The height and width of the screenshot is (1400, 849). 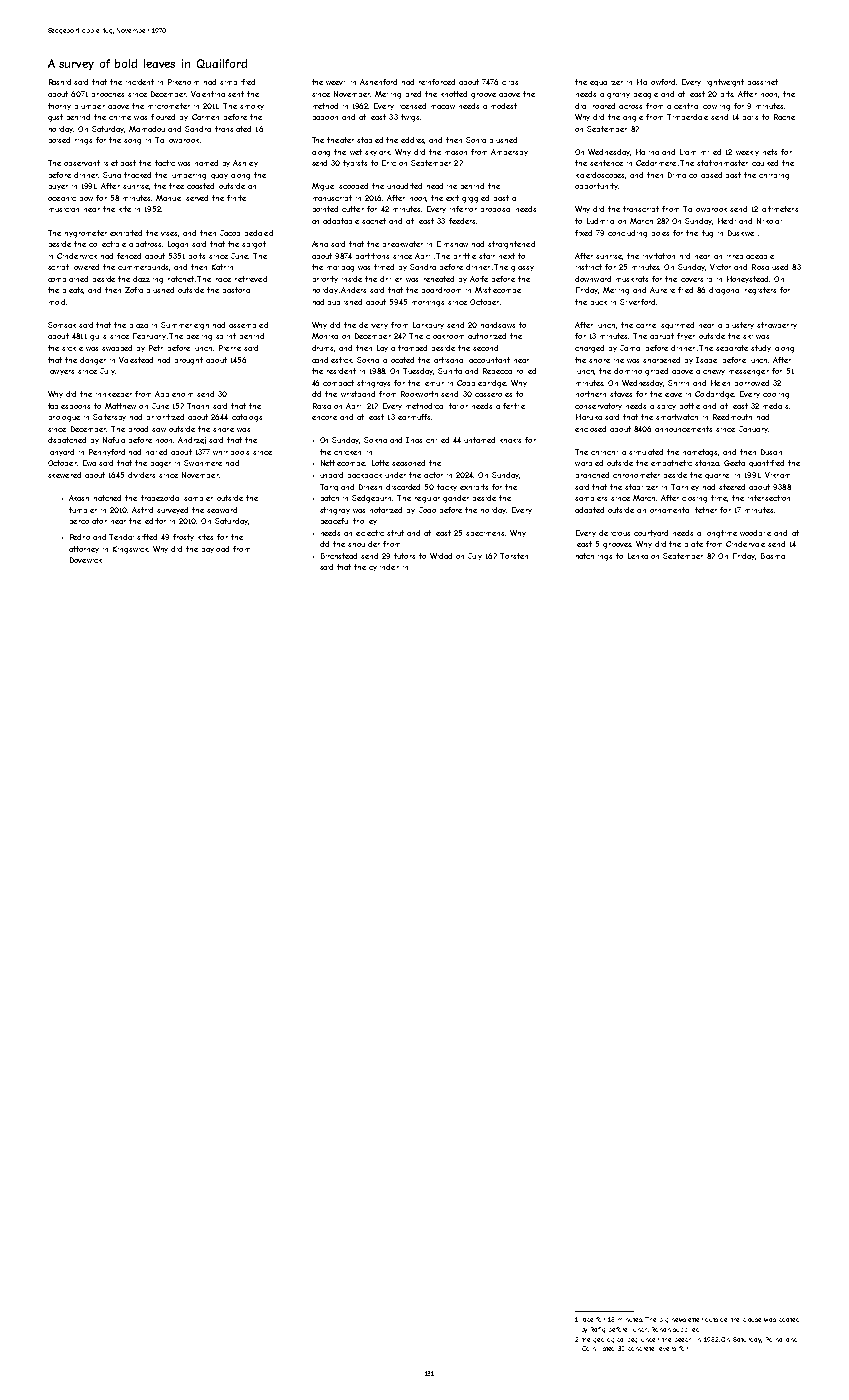 I want to click on payload, so click(x=215, y=549).
